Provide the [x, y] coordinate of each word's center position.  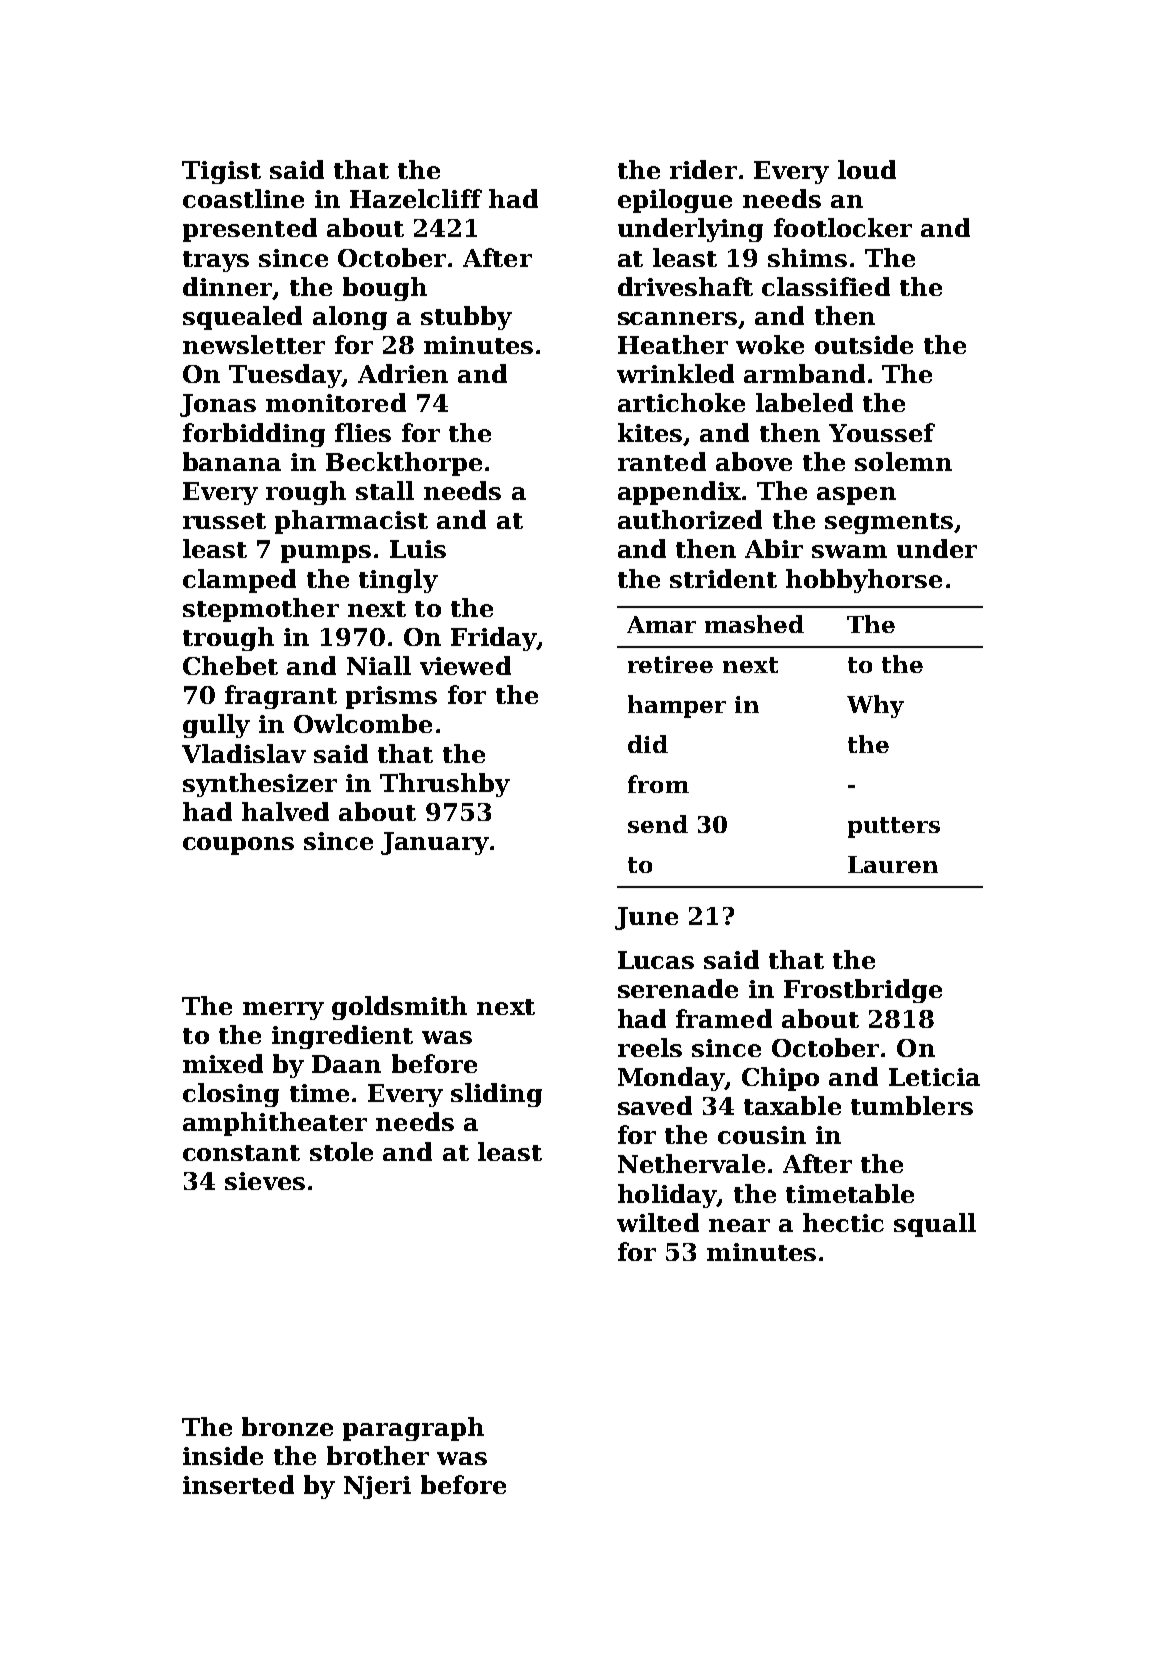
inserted [238, 1484]
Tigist [221, 172]
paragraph [413, 1429]
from [658, 784]
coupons [238, 846]
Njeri [377, 1487]
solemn [903, 461]
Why [875, 706]
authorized [690, 519]
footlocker [843, 227]
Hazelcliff [416, 198]
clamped [239, 581]
